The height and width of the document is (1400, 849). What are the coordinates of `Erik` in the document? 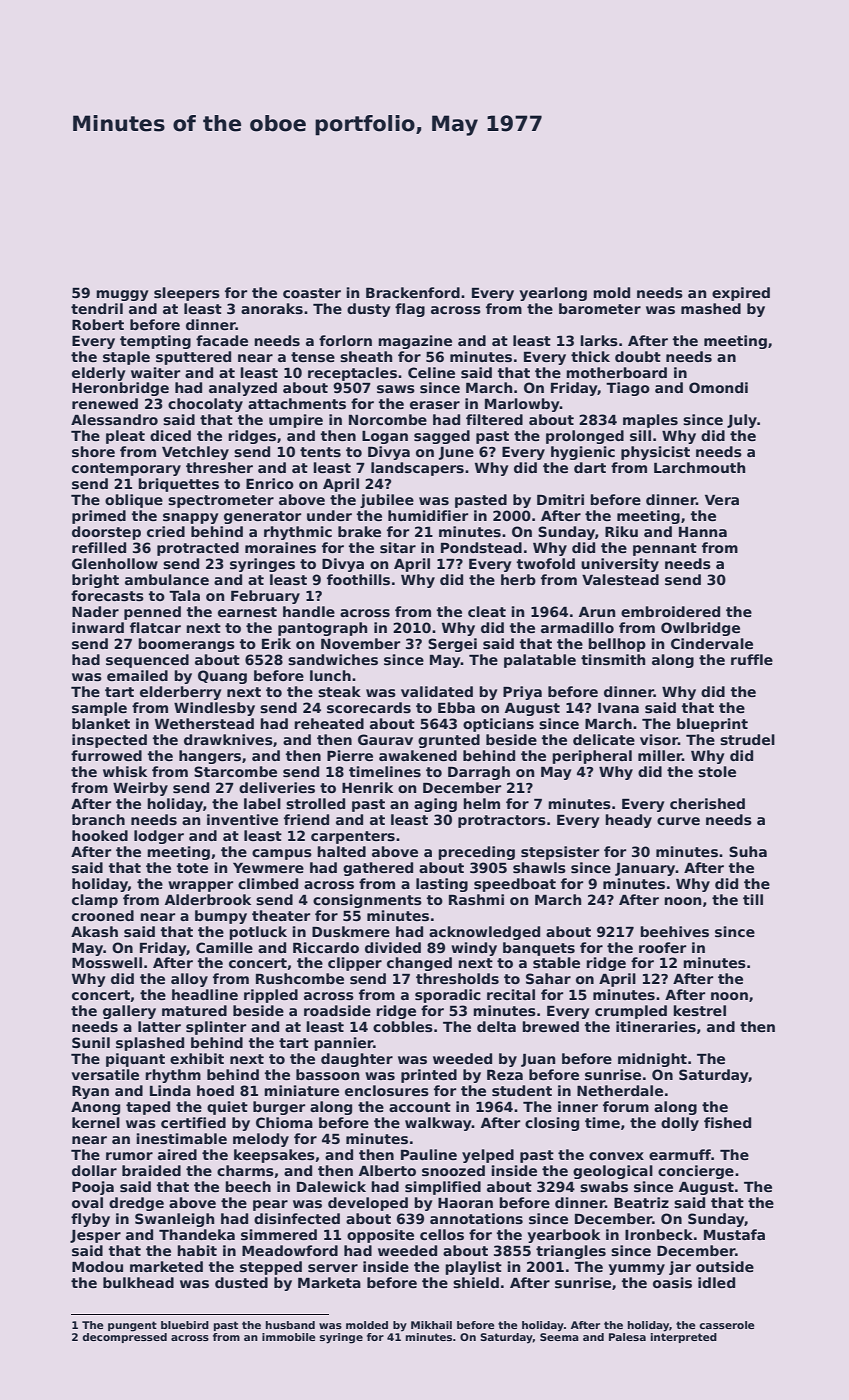 It's located at (276, 643).
